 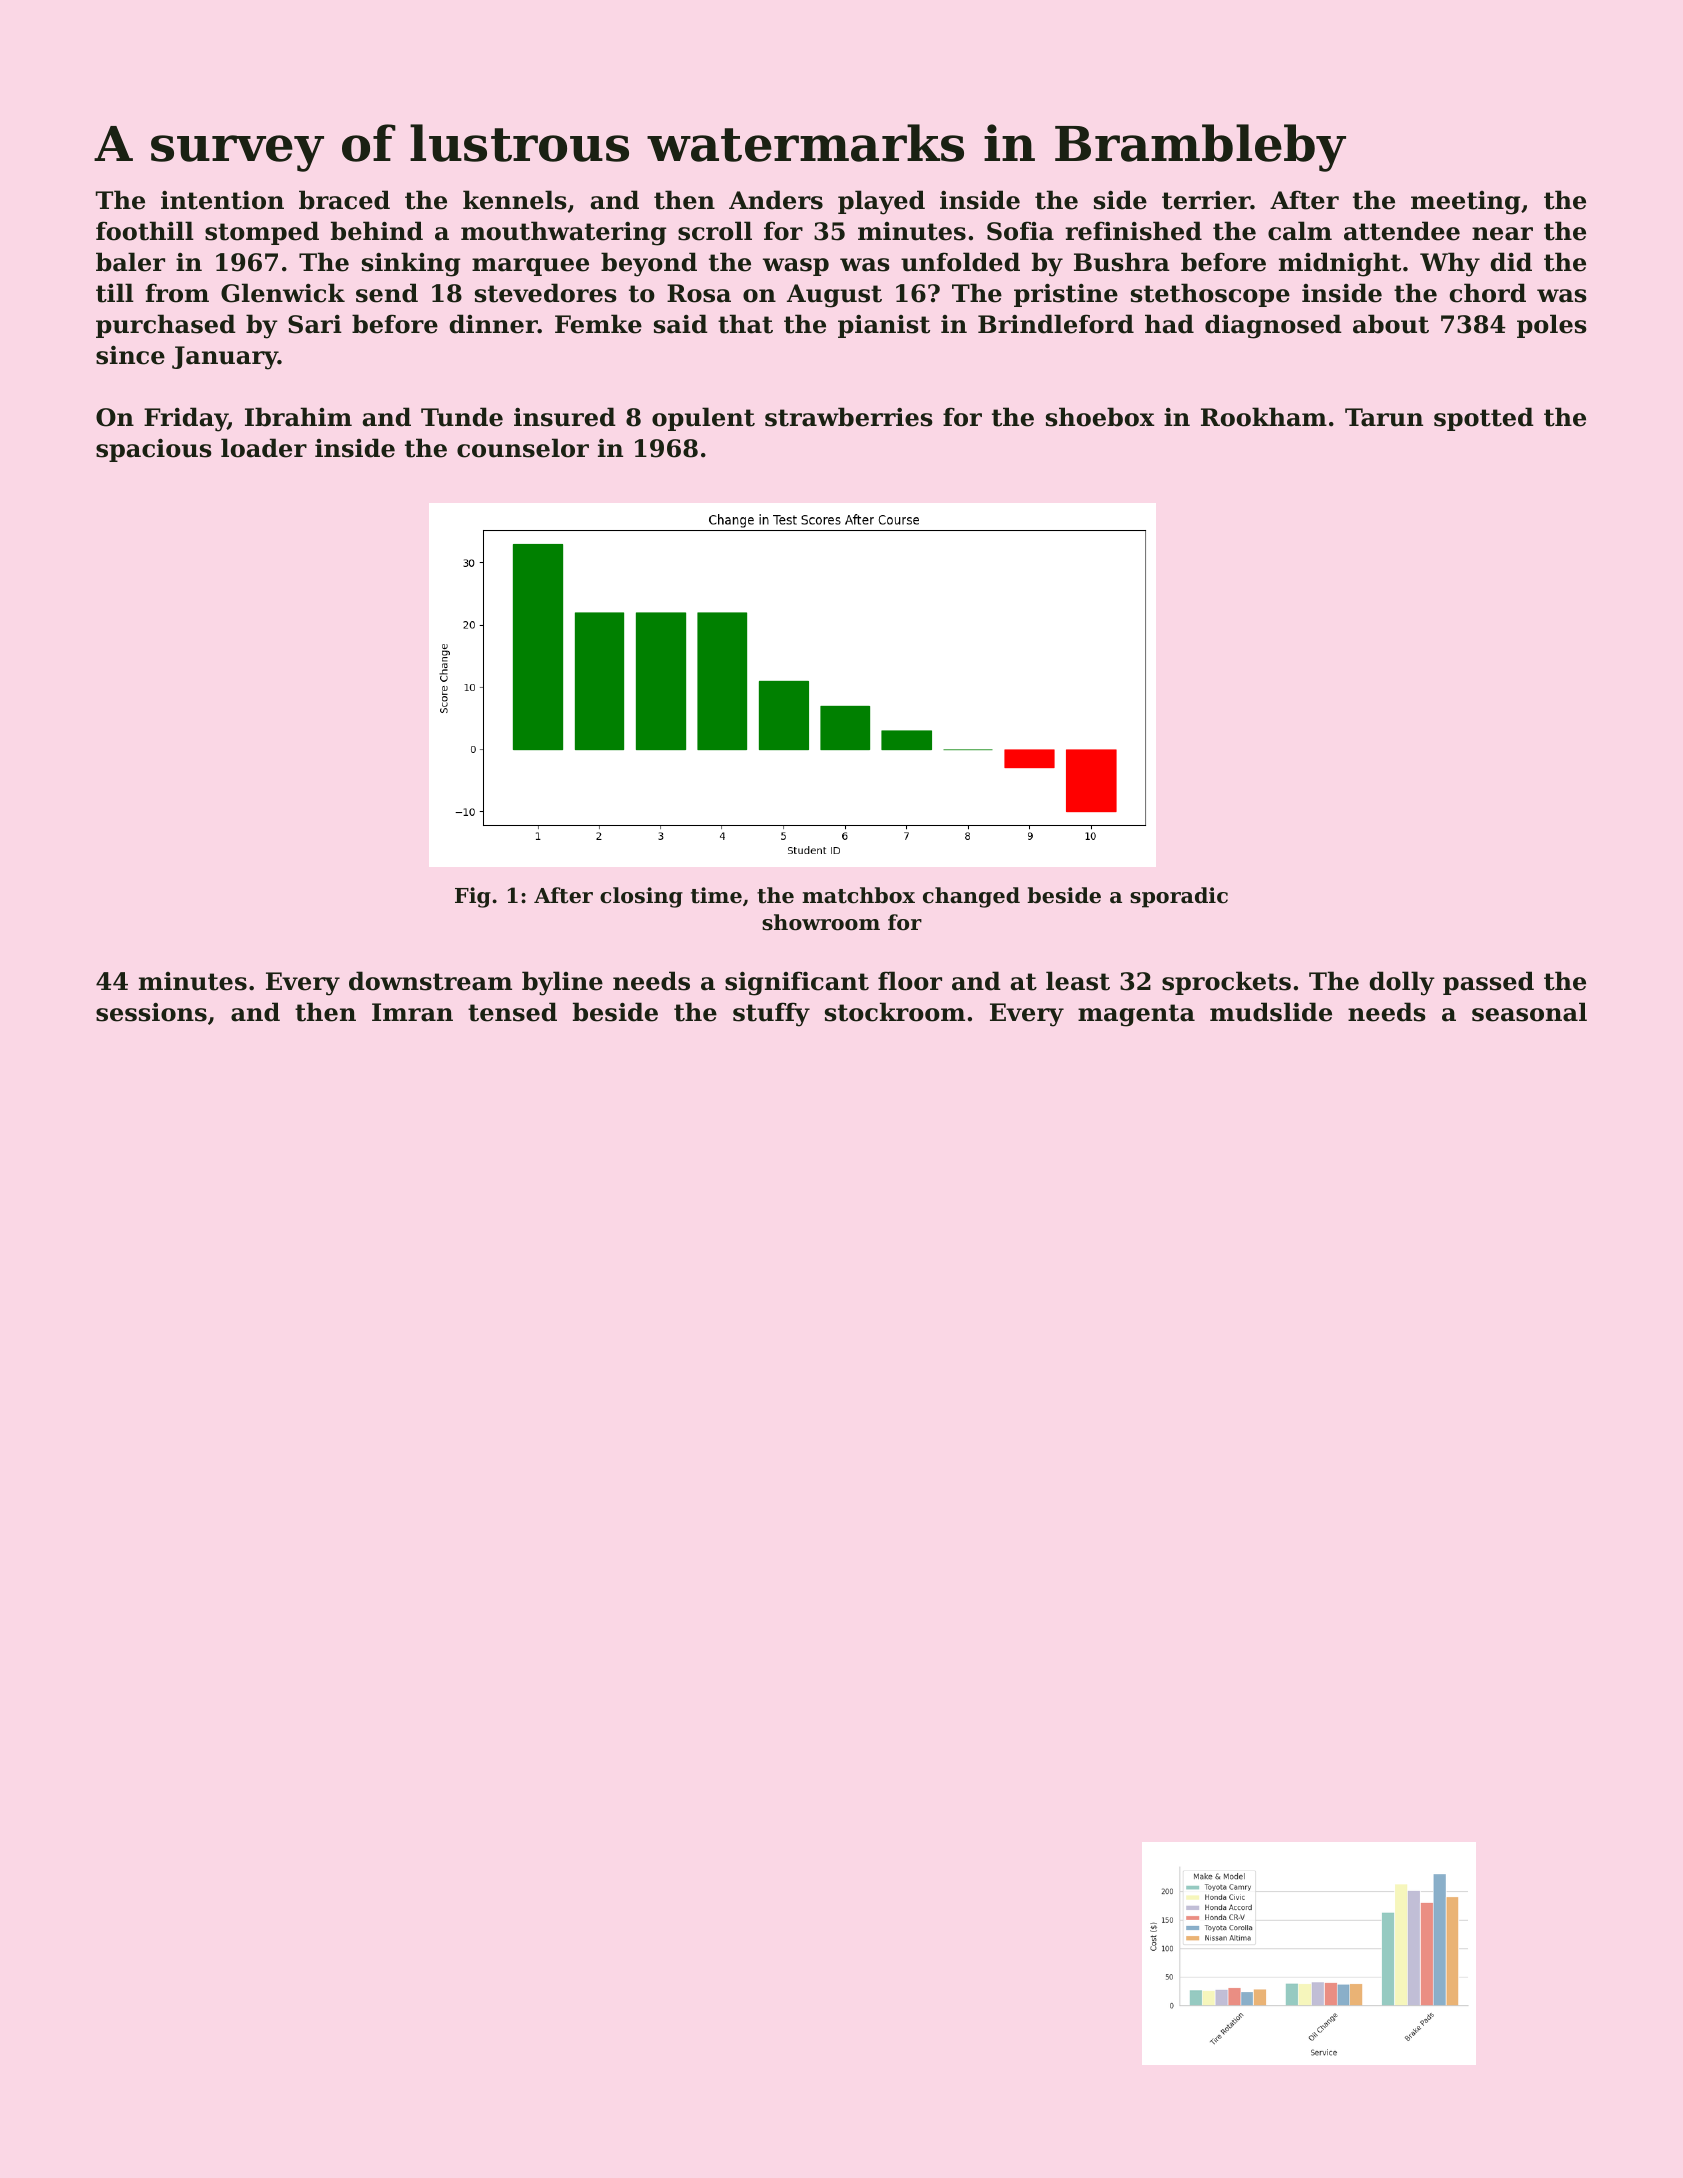 What do you see at coordinates (1264, 417) in the document?
I see `Rookham` at bounding box center [1264, 417].
